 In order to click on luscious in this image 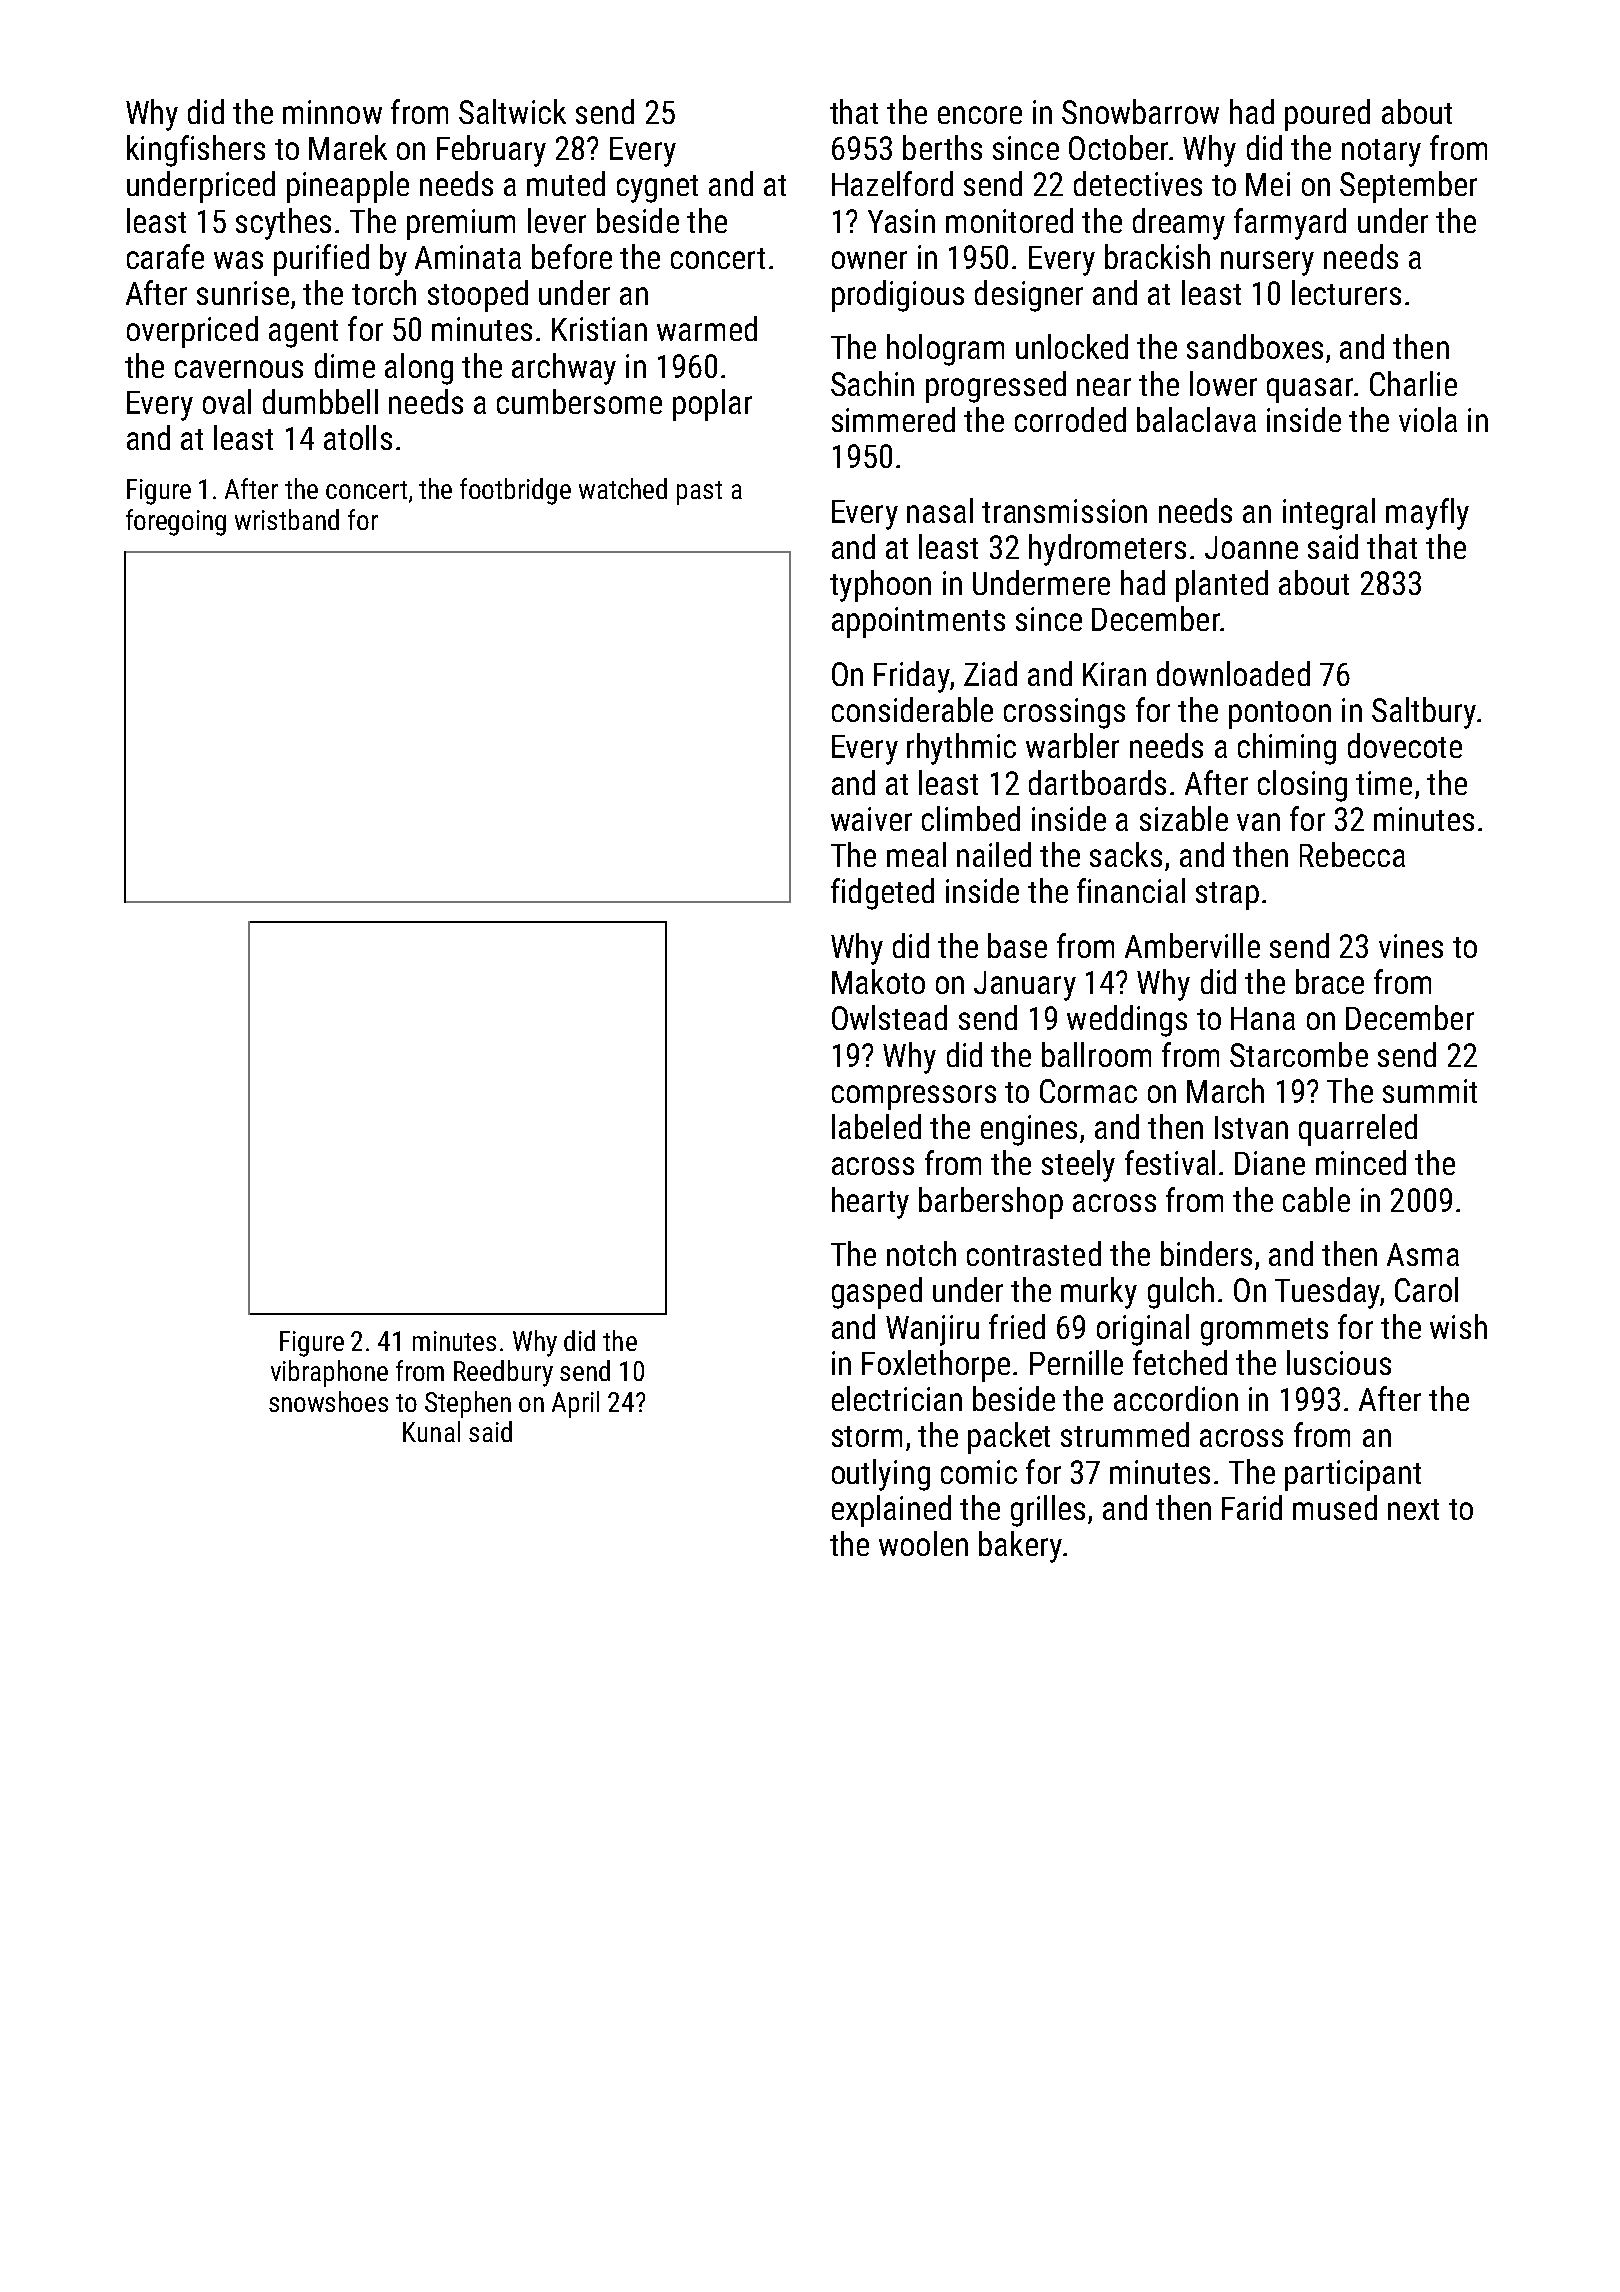, I will do `click(1339, 1362)`.
